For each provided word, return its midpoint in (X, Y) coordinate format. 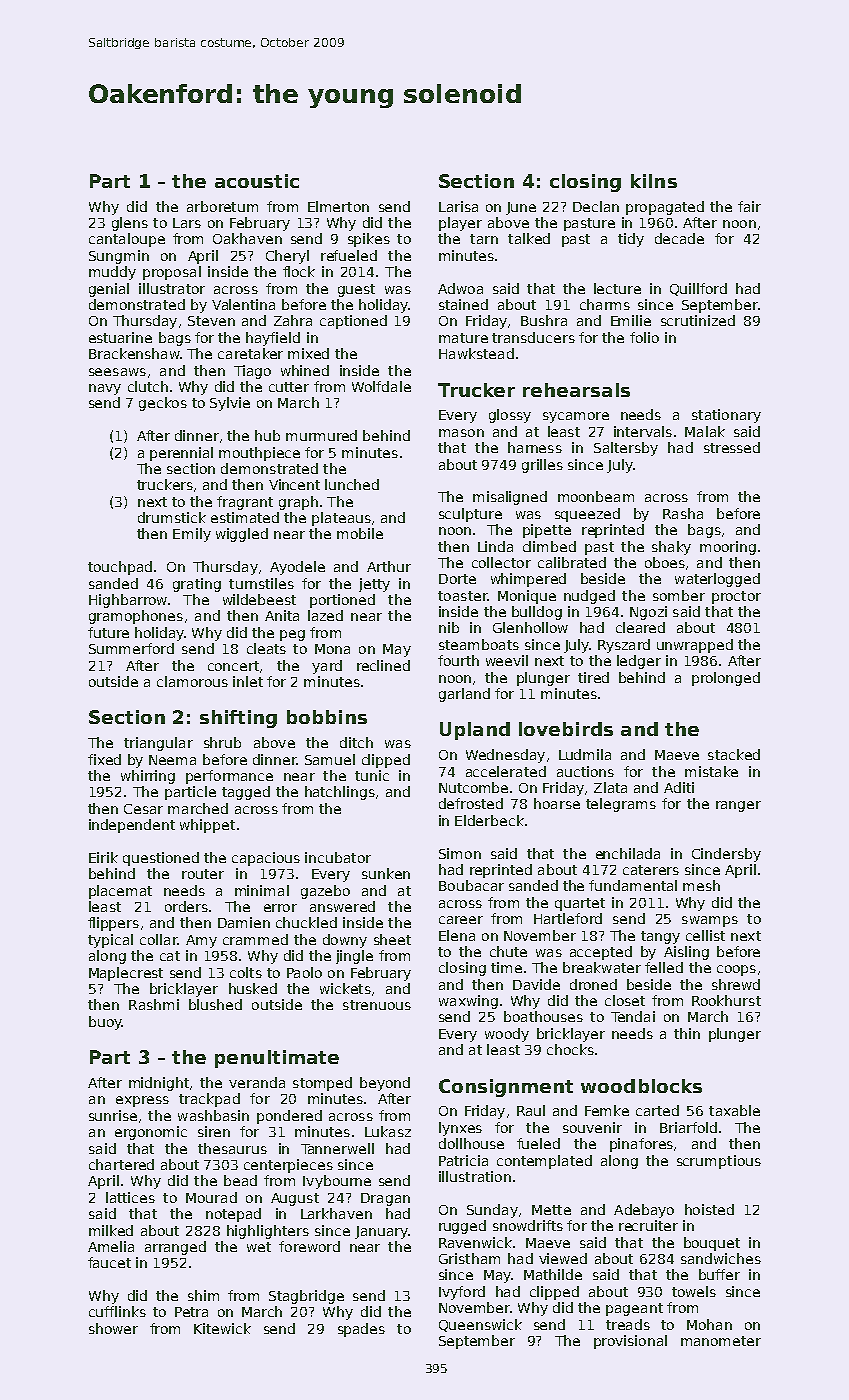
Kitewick (222, 1328)
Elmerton (338, 206)
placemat (120, 892)
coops (736, 970)
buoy (105, 1023)
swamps (710, 921)
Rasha (683, 513)
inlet (248, 681)
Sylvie (230, 404)
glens (130, 224)
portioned (342, 601)
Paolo (304, 972)
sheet (392, 939)
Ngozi (648, 613)
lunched (352, 484)
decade (679, 238)
